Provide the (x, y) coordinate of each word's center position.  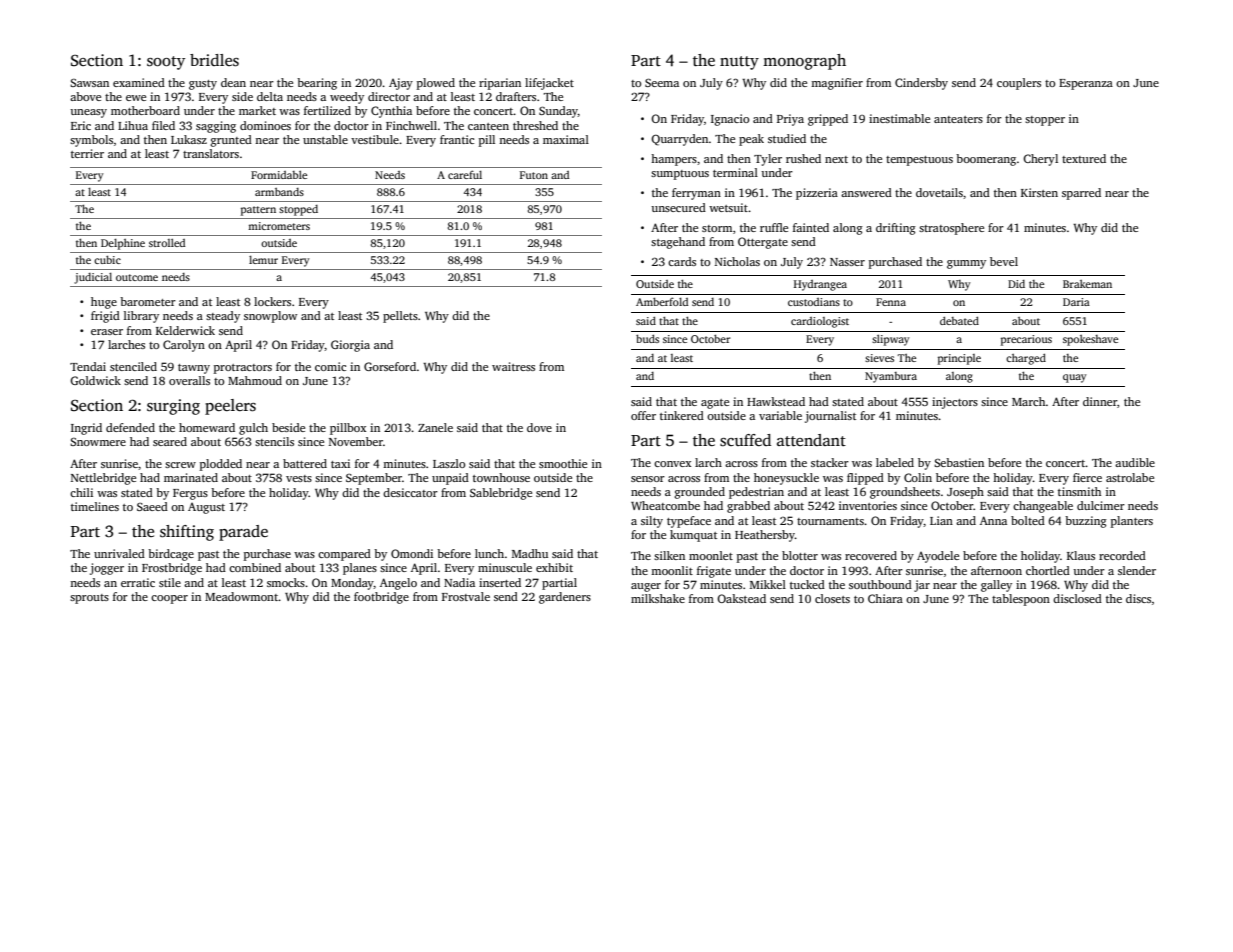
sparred (1081, 194)
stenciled (133, 366)
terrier (87, 153)
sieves (879, 358)
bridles (214, 60)
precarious (1026, 340)
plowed (436, 84)
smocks (286, 582)
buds (647, 338)
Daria (1076, 302)
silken (669, 555)
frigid (105, 317)
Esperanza (1086, 84)
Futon (534, 175)
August (206, 508)
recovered (871, 555)
